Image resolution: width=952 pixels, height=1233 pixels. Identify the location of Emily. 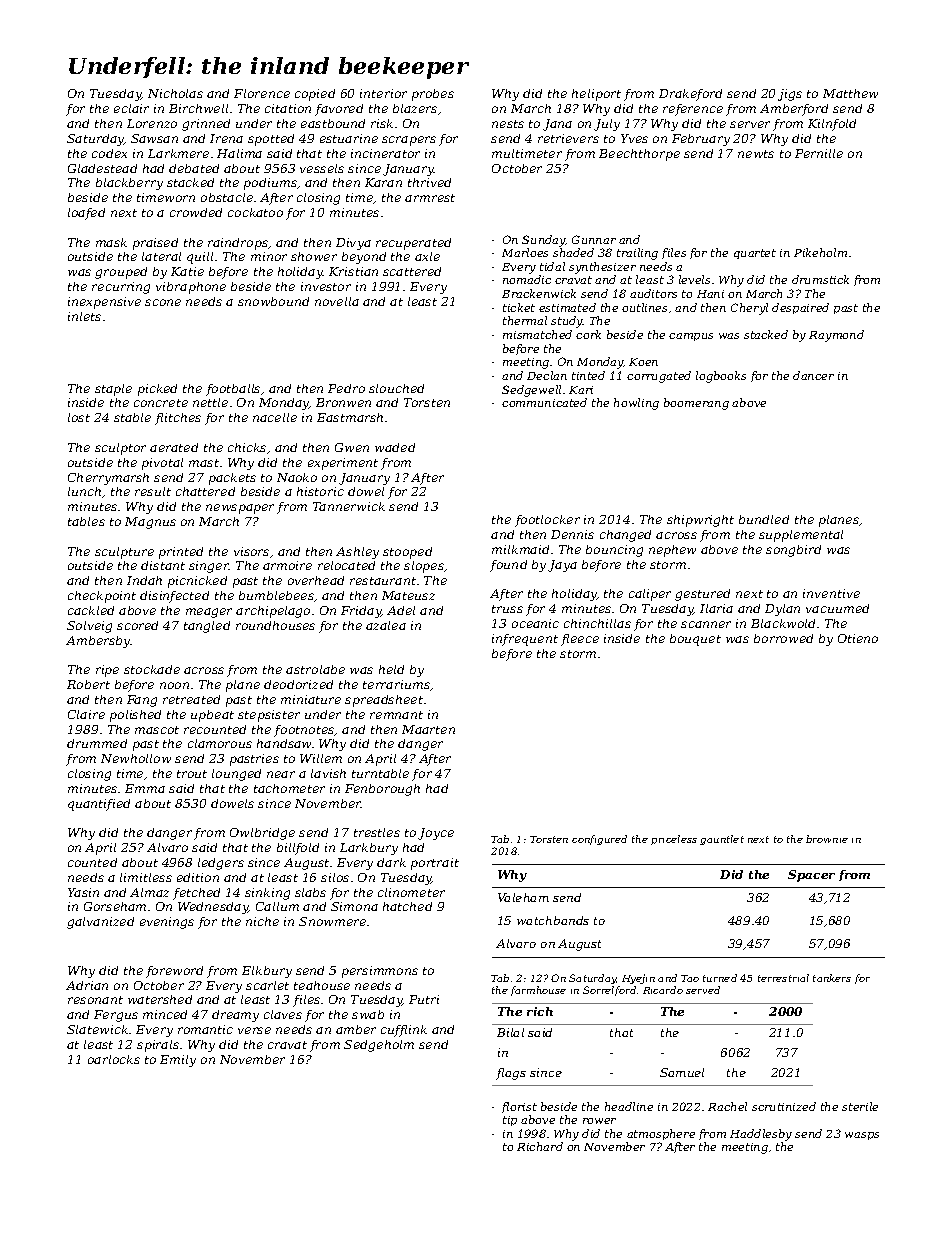
(178, 1061).
